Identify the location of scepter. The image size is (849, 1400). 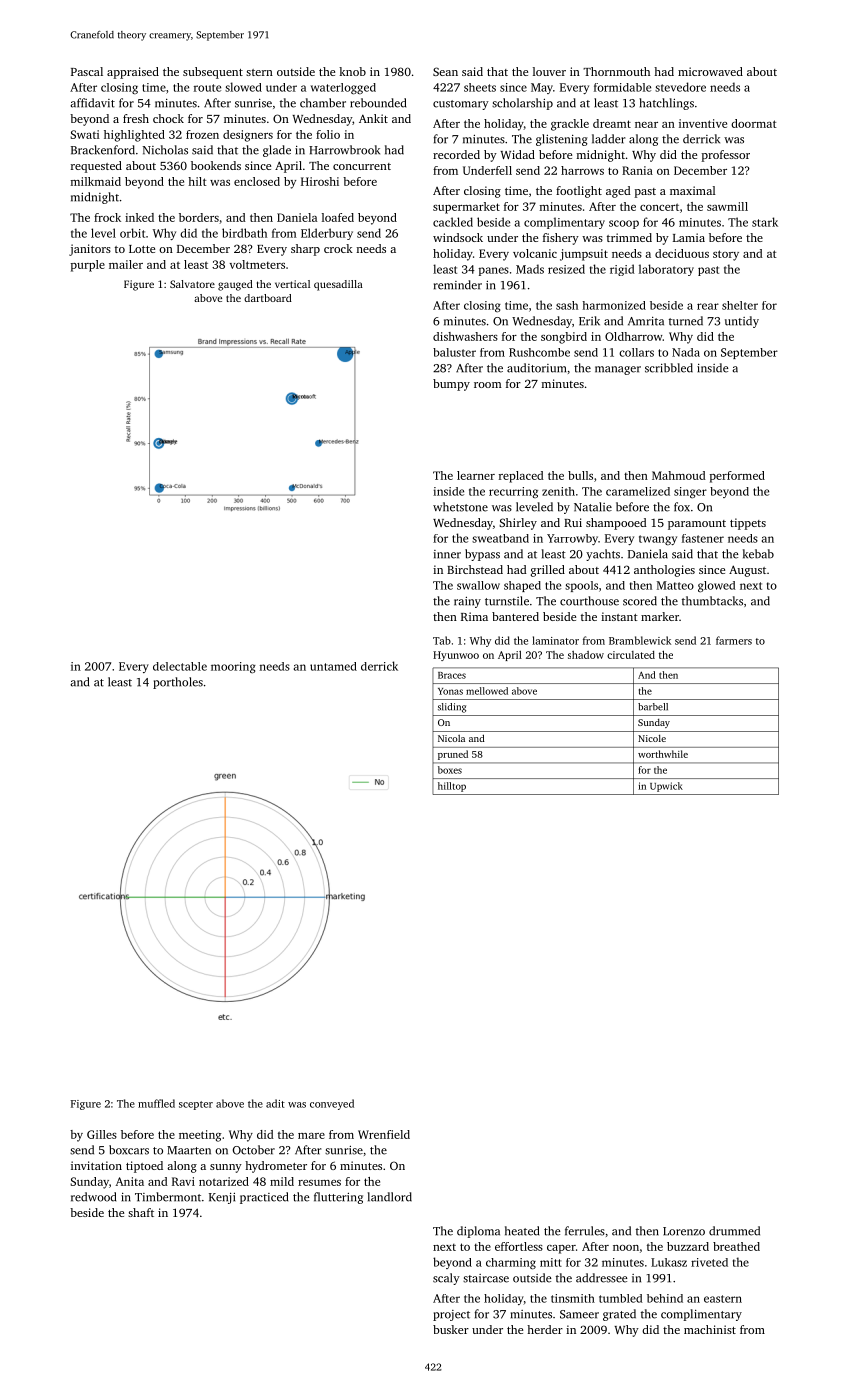
(196, 1105).
